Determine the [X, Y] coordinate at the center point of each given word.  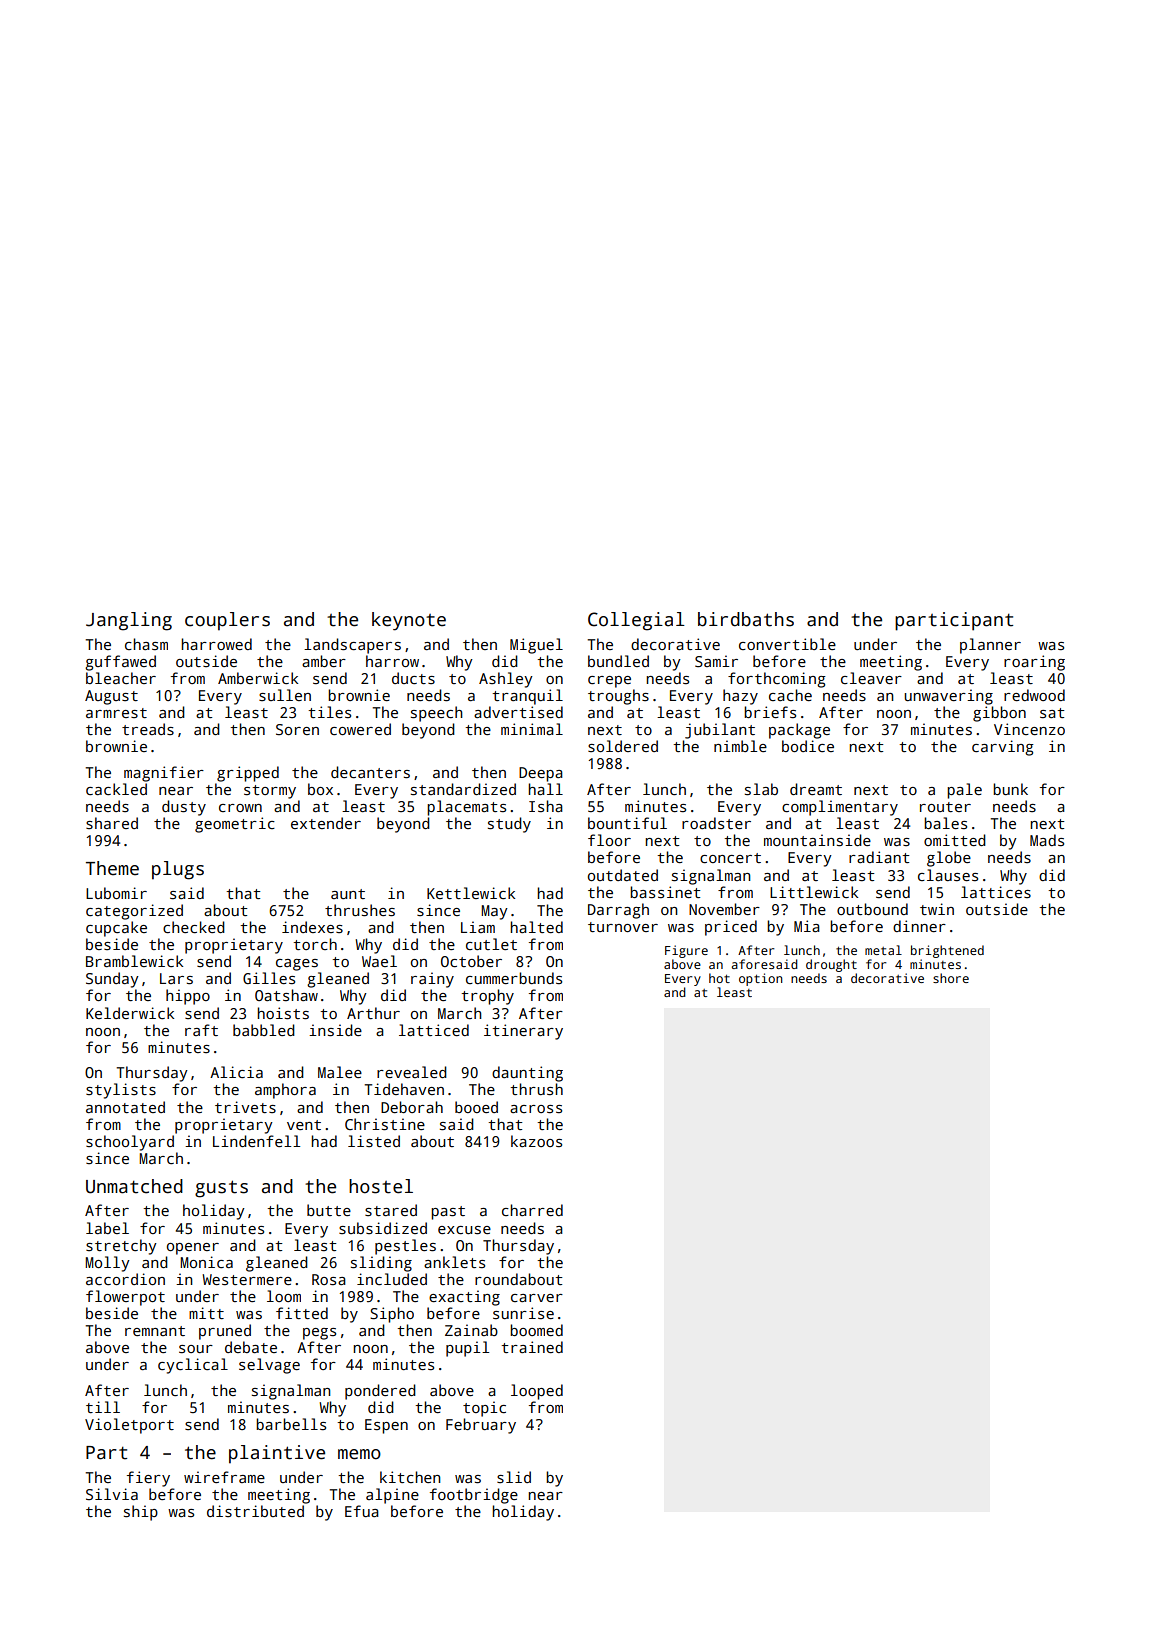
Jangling [129, 621]
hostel [381, 1186]
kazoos [536, 1141]
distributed [255, 1511]
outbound [872, 909]
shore [951, 978]
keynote [409, 621]
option [760, 979]
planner [990, 646]
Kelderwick [130, 1013]
